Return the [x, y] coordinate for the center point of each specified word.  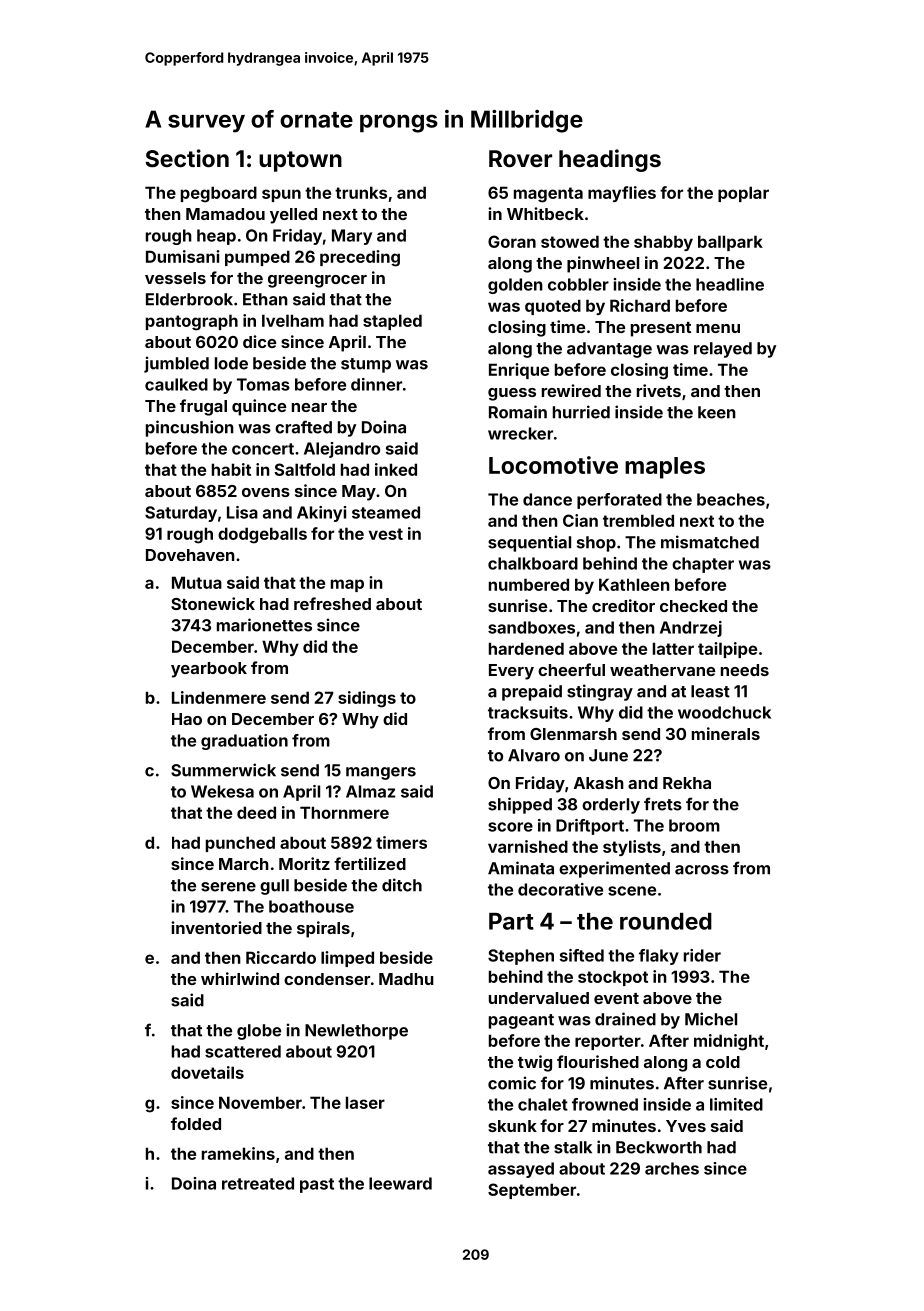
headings [610, 160]
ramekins [238, 1153]
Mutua [197, 582]
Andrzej [691, 629]
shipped [520, 805]
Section [187, 158]
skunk [512, 1126]
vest [386, 534]
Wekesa [222, 791]
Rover [520, 158]
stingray [600, 692]
